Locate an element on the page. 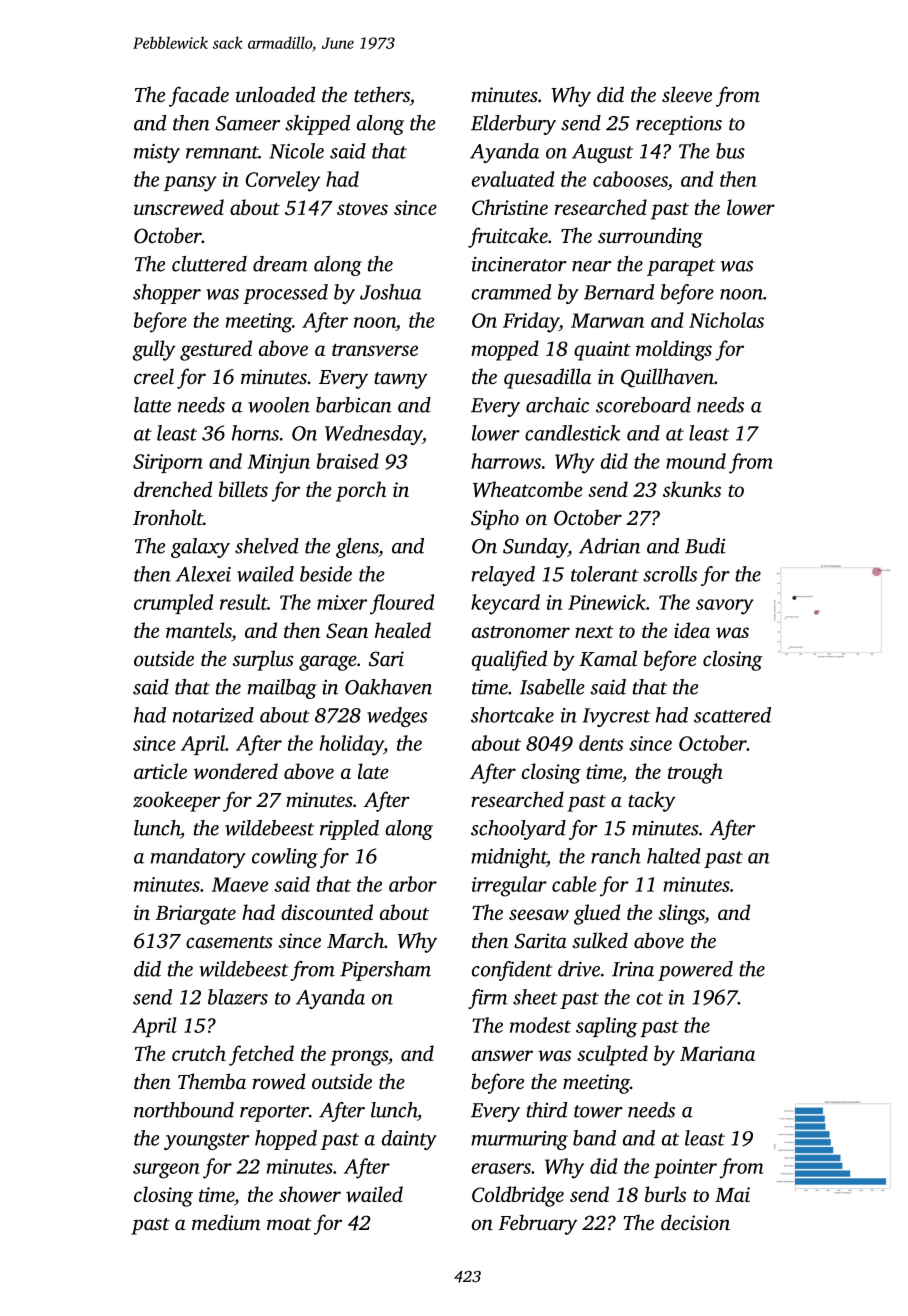 Image resolution: width=908 pixels, height=1316 pixels. Siriporn is located at coordinates (168, 463).
